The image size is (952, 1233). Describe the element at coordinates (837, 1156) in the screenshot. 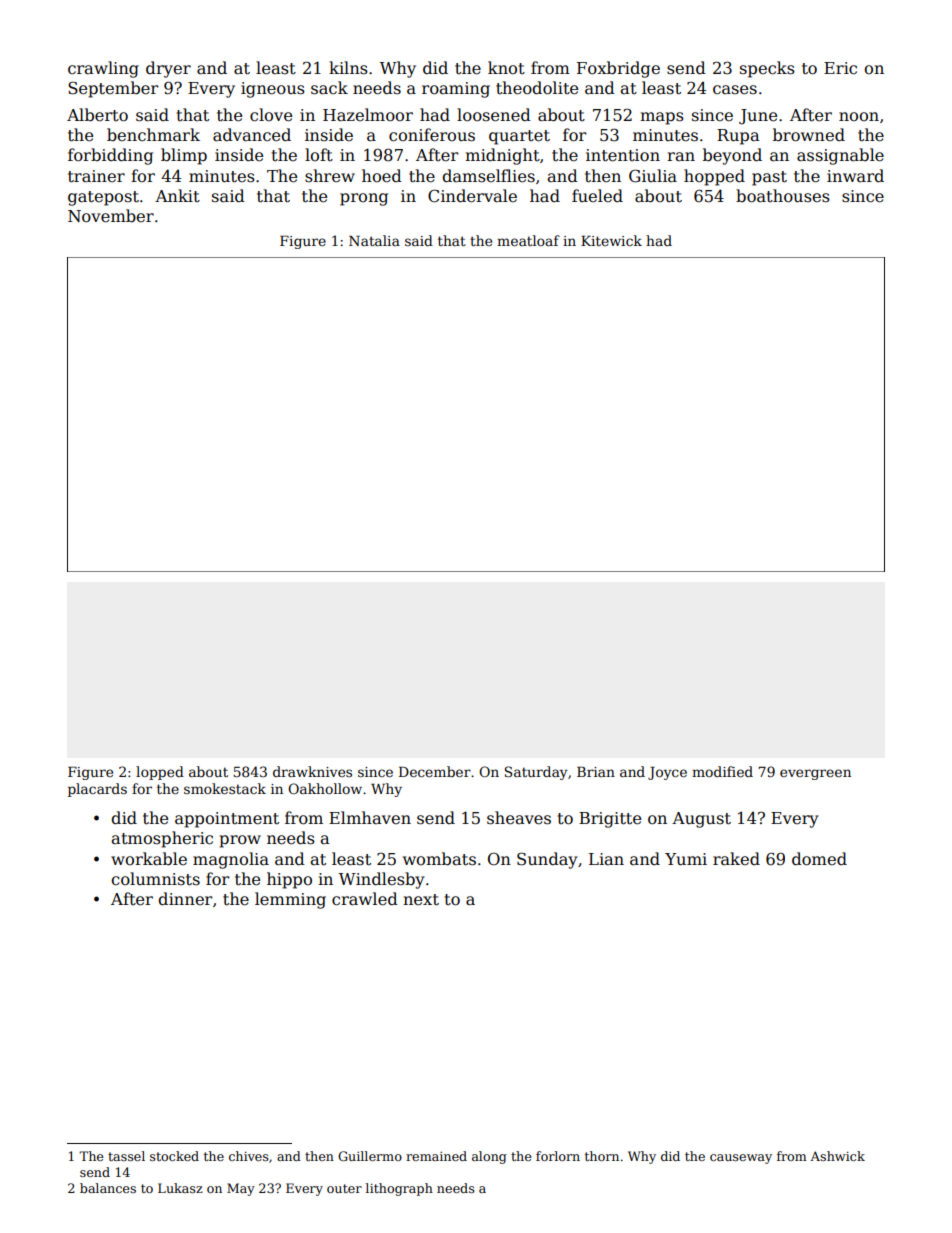

I see `Ashwick` at that location.
